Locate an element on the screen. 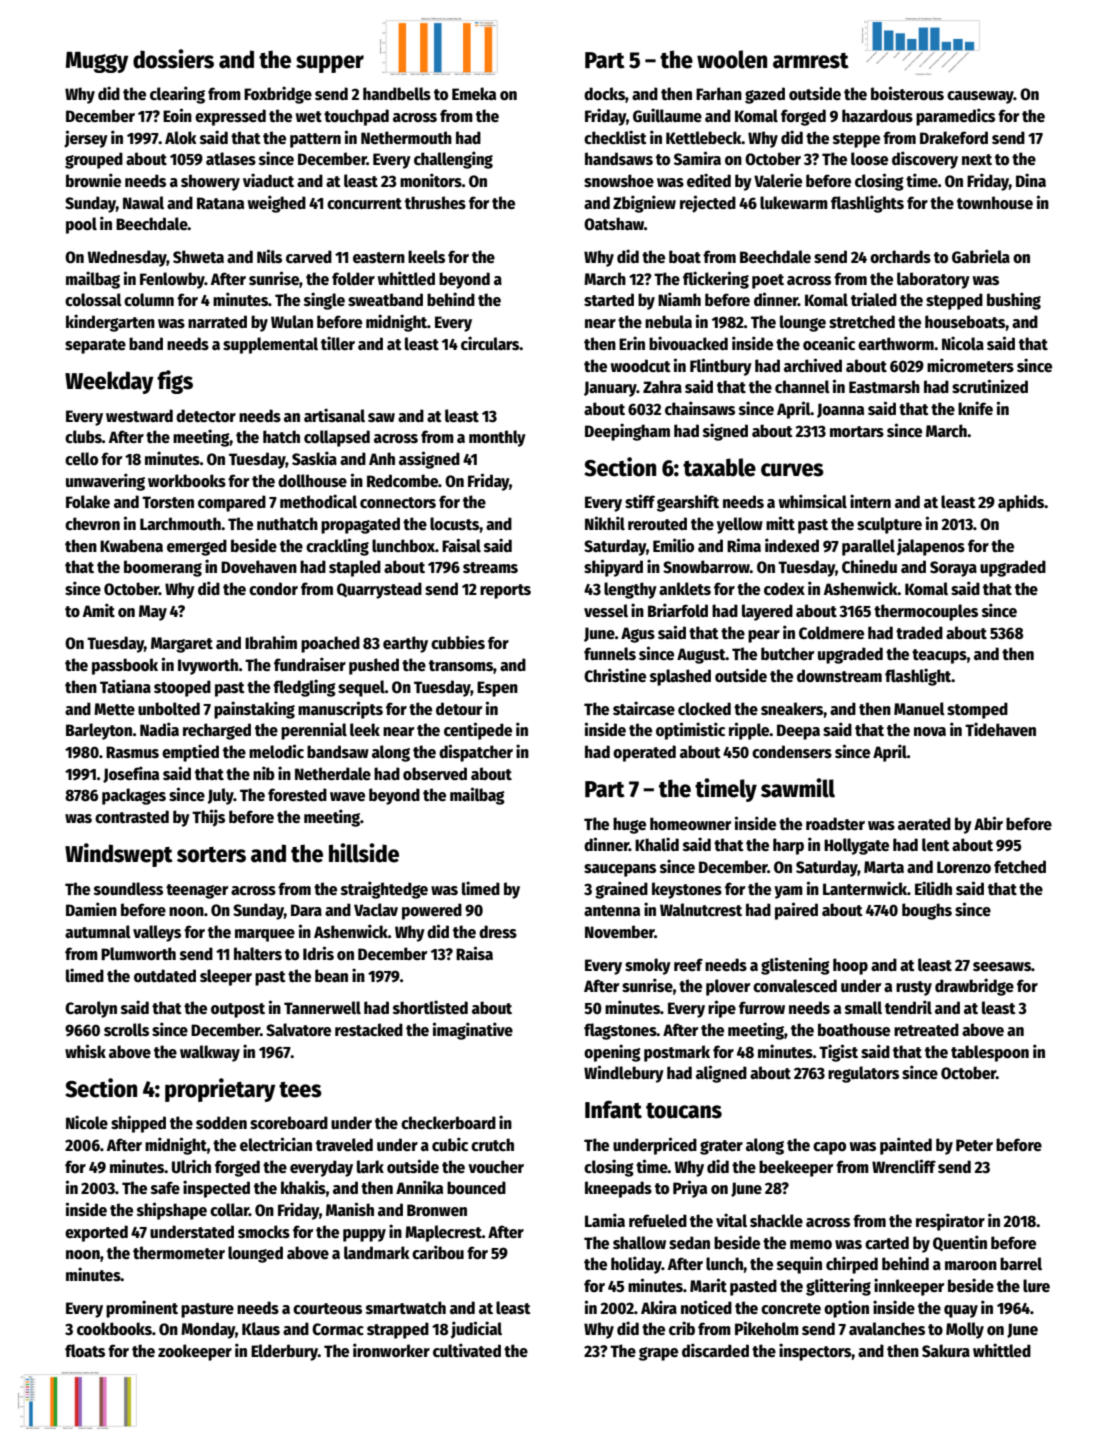  Josefina is located at coordinates (131, 774).
